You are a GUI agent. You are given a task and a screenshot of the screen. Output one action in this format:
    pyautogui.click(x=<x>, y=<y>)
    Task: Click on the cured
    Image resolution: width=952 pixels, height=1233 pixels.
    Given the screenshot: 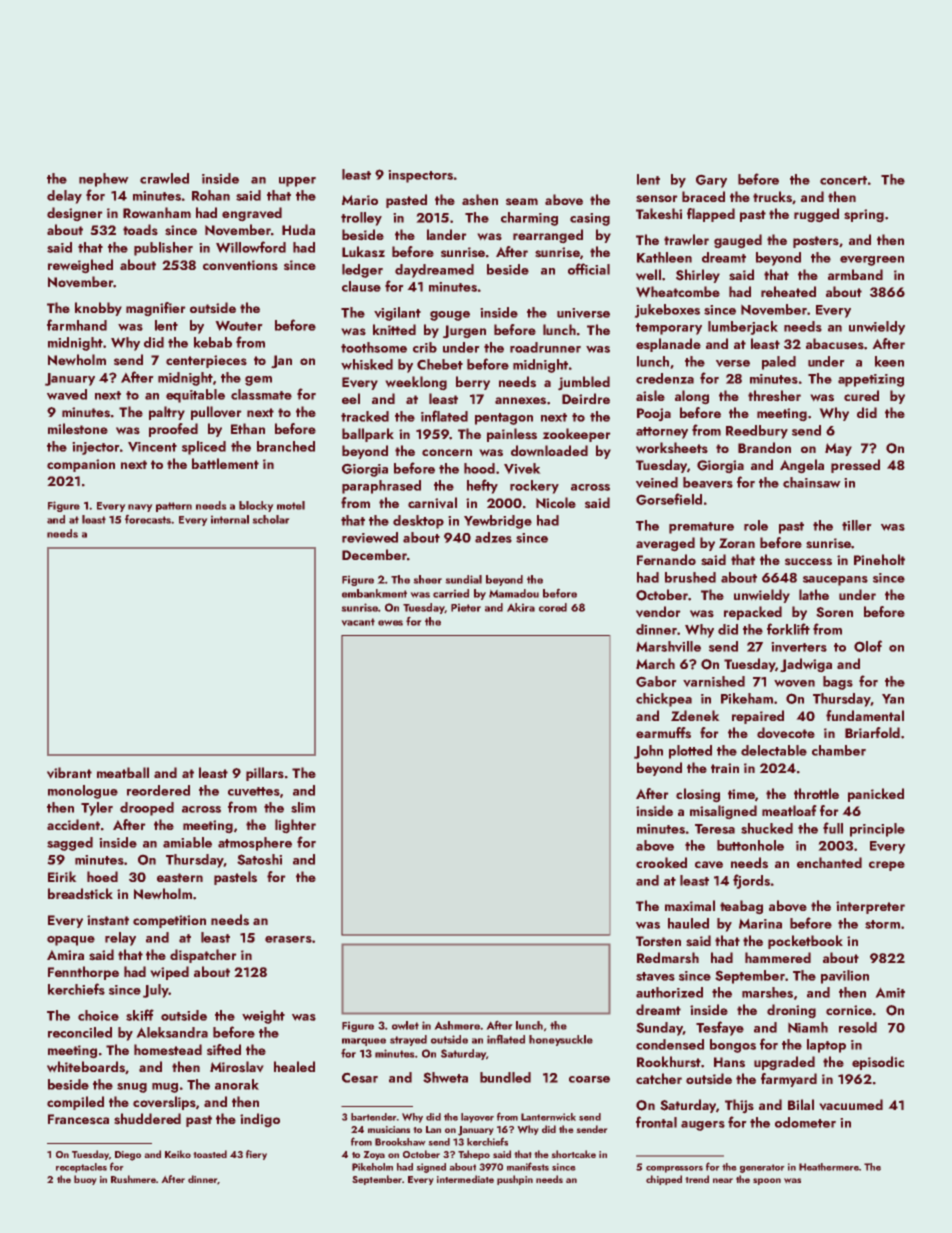 What is the action you would take?
    pyautogui.click(x=861, y=395)
